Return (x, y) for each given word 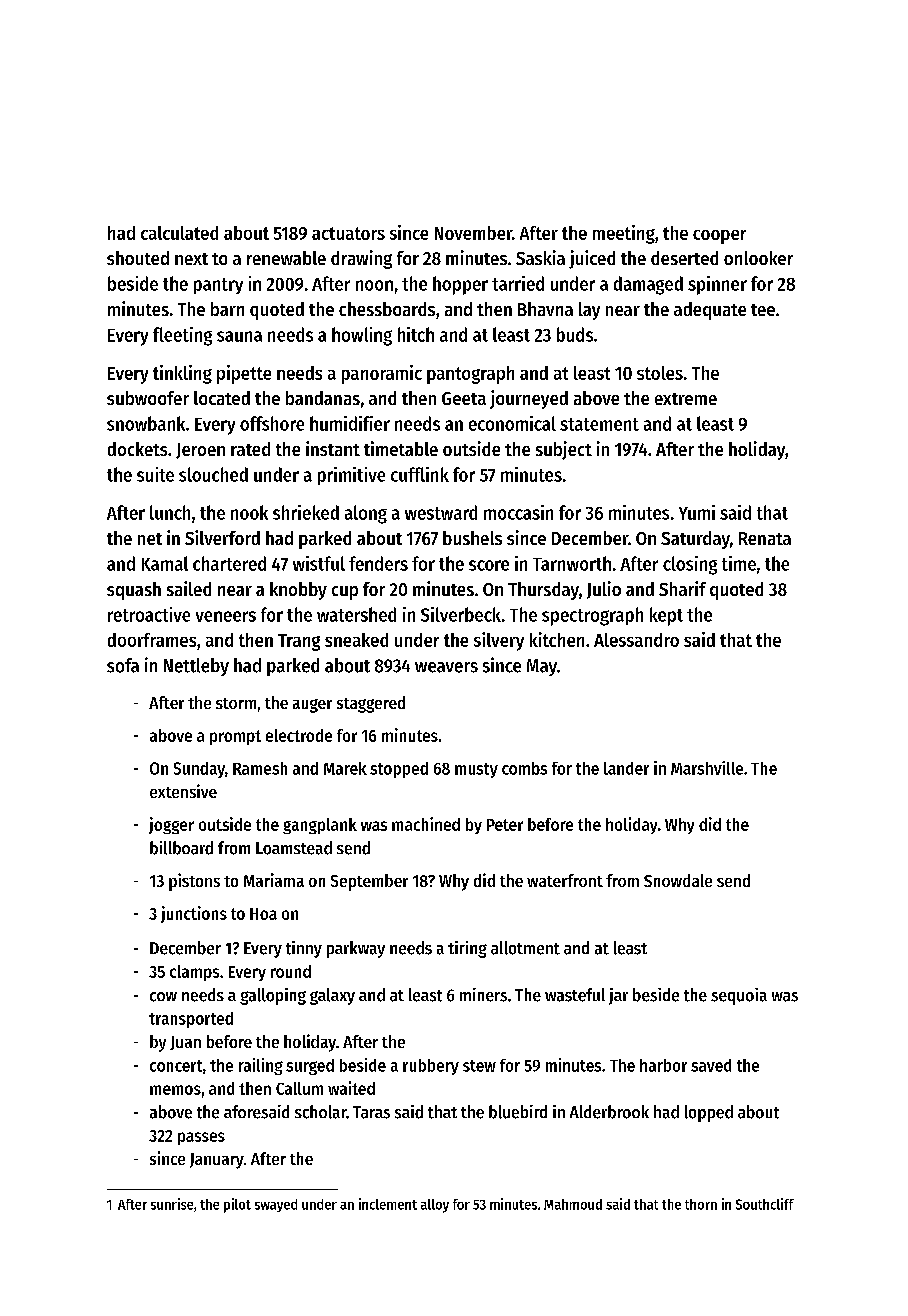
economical (512, 423)
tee (763, 310)
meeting (624, 234)
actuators (348, 233)
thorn (701, 1204)
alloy (435, 1206)
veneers (226, 616)
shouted (138, 258)
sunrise (172, 1204)
